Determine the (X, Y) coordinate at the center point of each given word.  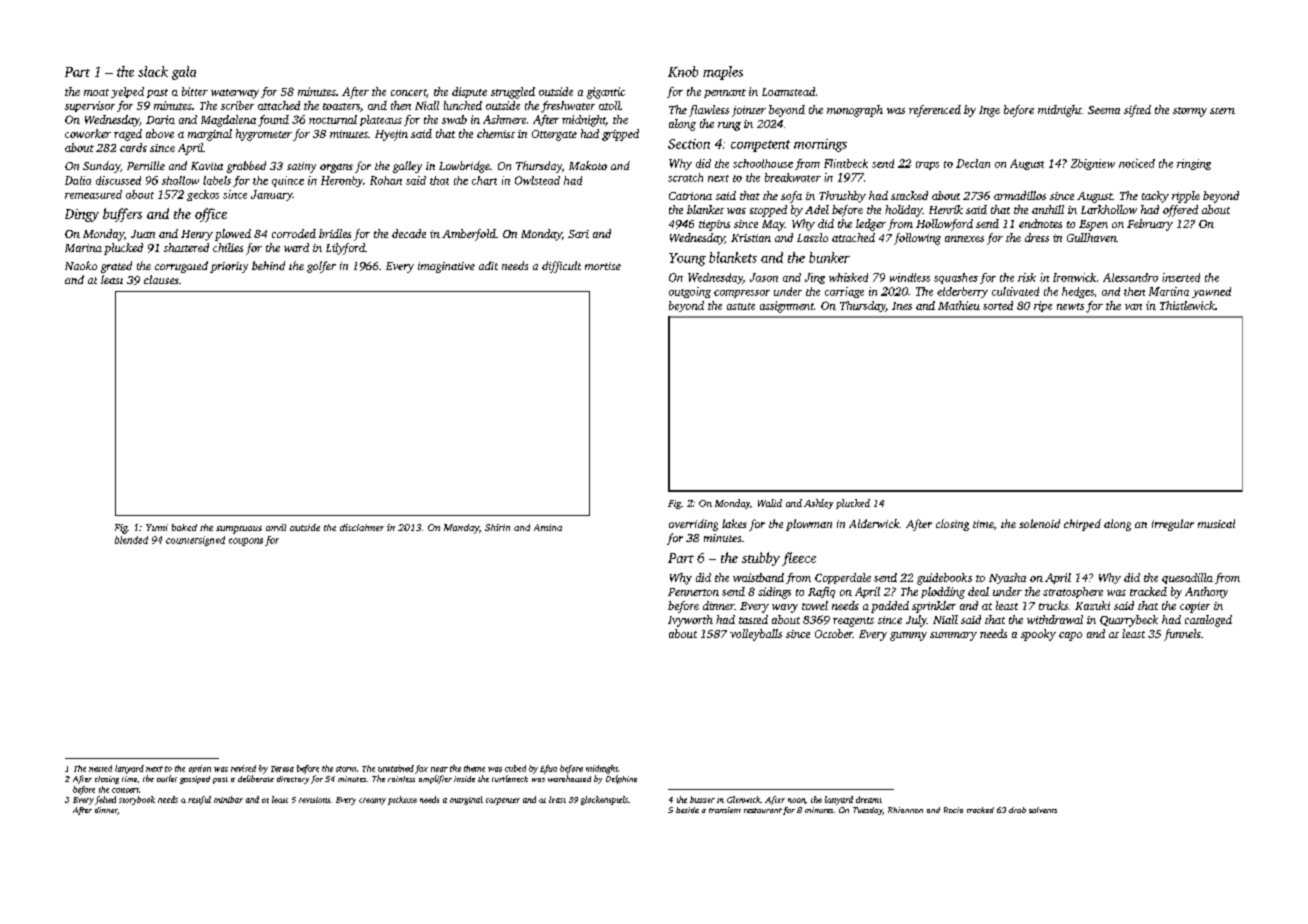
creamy (372, 801)
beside (687, 810)
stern (1222, 111)
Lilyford (345, 249)
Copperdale (843, 578)
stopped (768, 211)
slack (153, 71)
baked (184, 527)
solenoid (1039, 523)
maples (723, 73)
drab (1017, 810)
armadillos (1020, 195)
